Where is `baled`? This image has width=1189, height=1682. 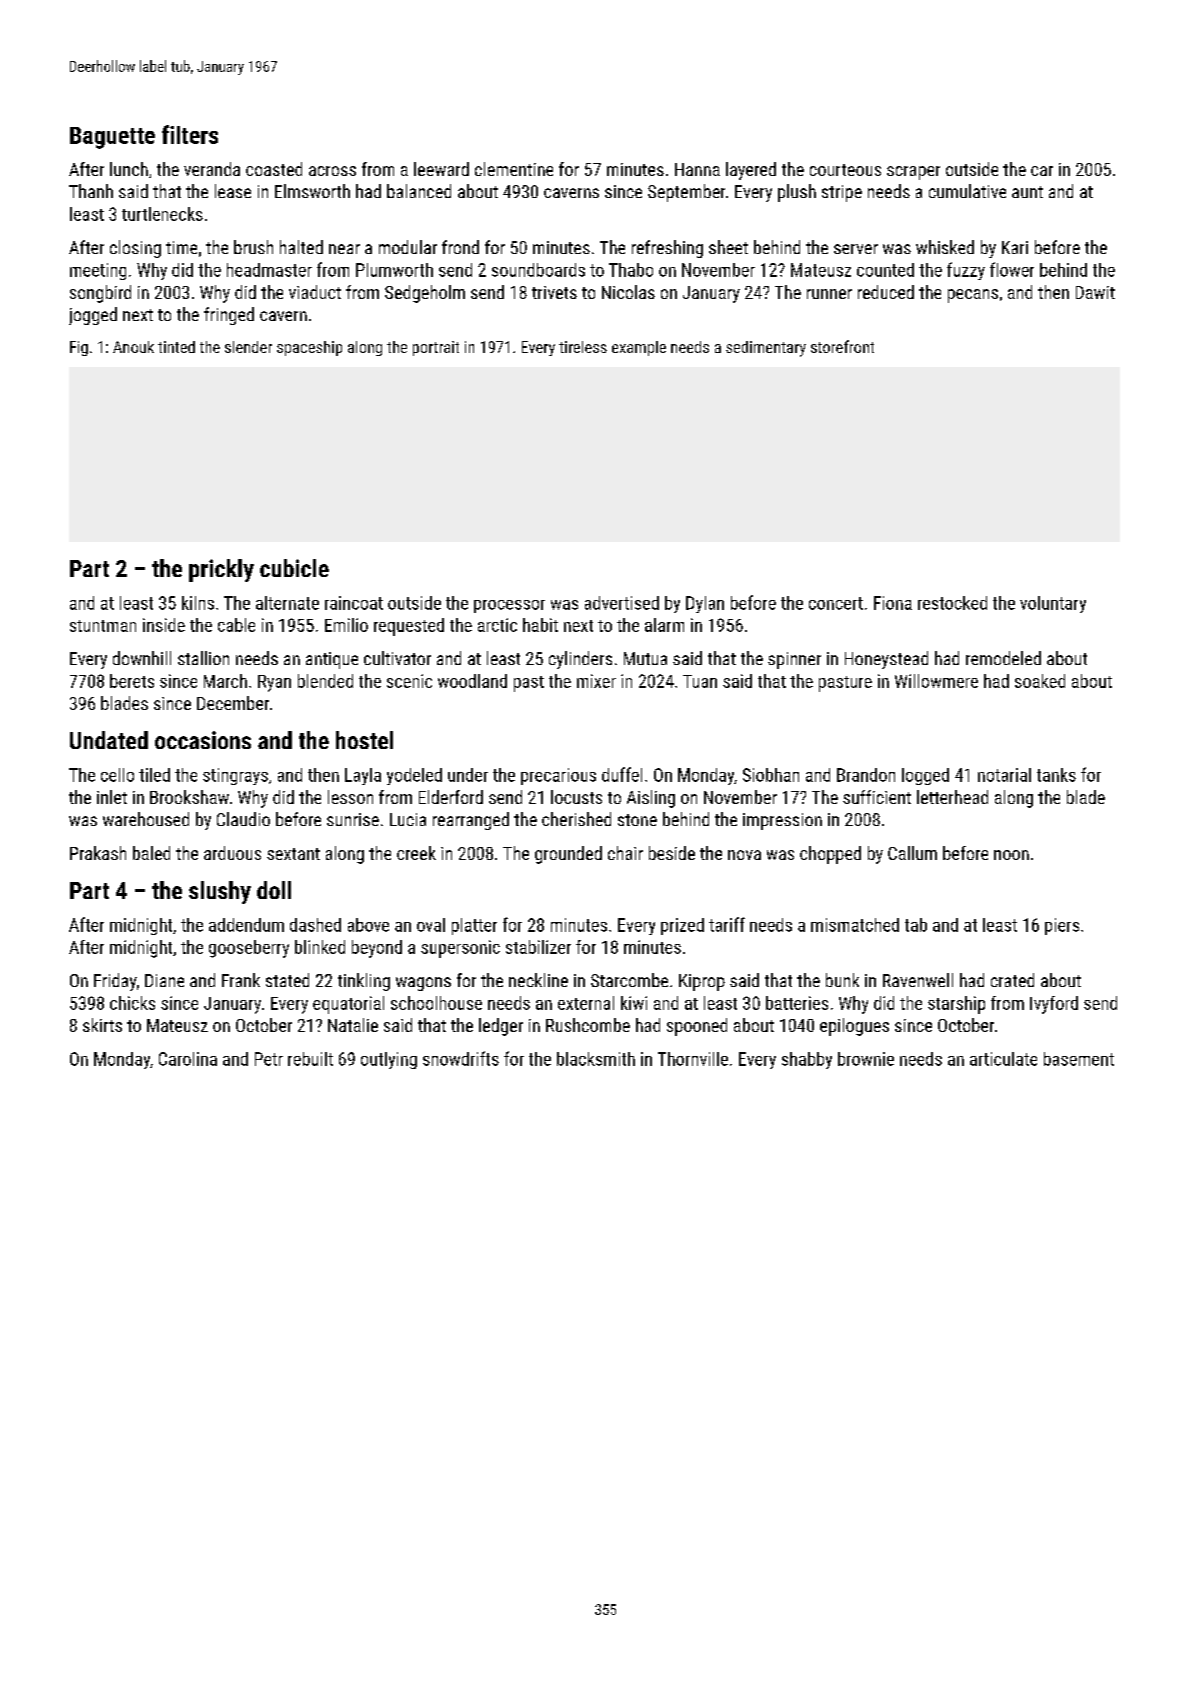 baled is located at coordinates (151, 853).
